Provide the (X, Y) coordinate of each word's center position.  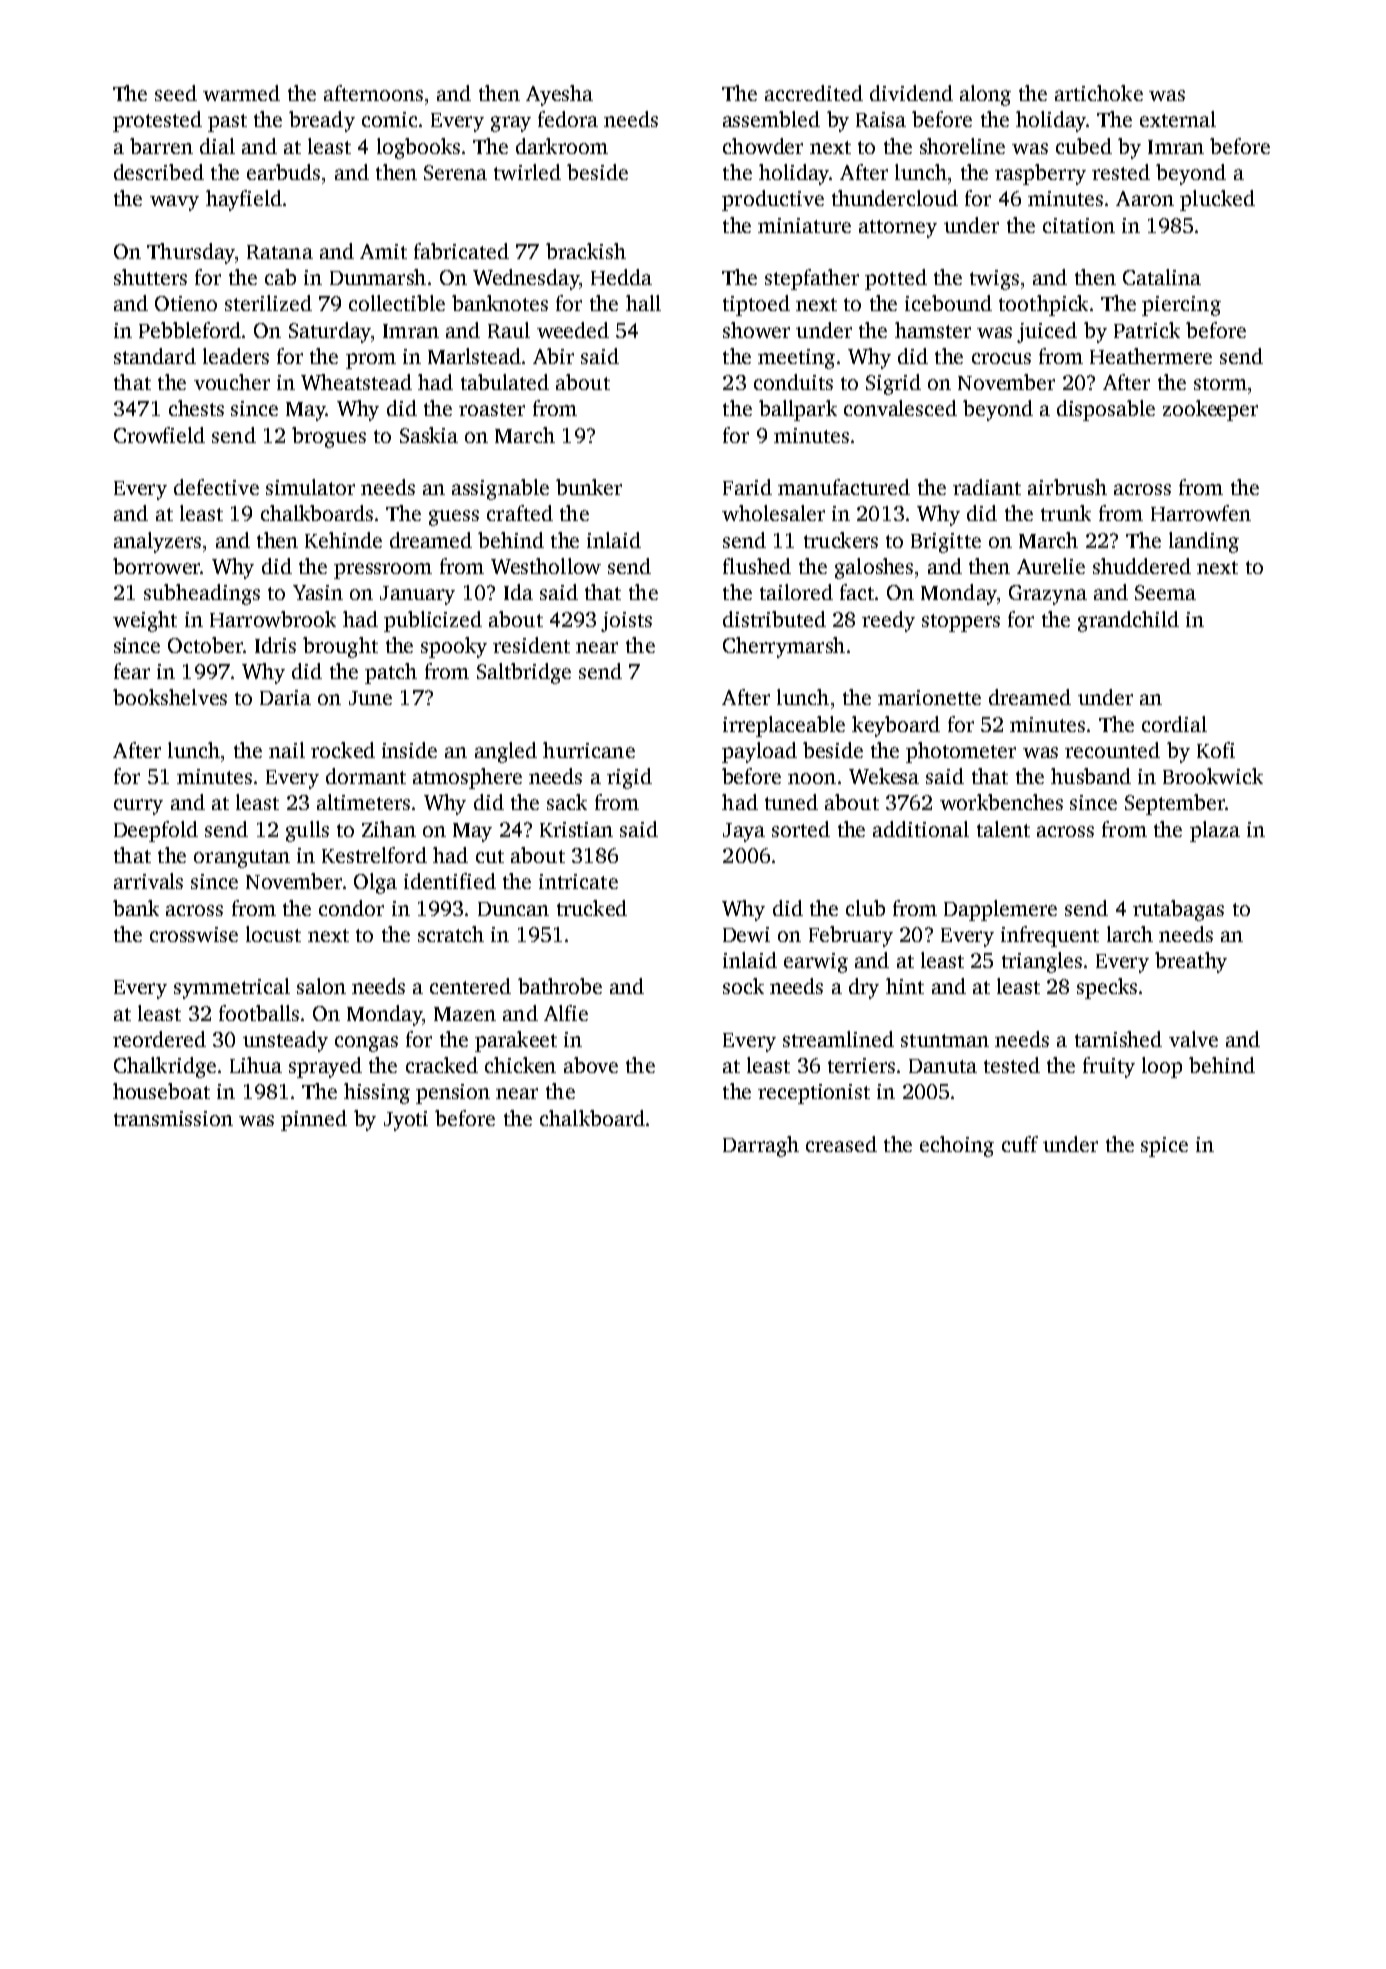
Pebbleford (190, 330)
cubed (1084, 146)
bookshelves (170, 697)
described (159, 172)
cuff (1020, 1144)
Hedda (621, 277)
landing (1204, 542)
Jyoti (406, 1121)
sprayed (325, 1067)
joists (626, 622)
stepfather (812, 279)
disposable (1106, 410)
